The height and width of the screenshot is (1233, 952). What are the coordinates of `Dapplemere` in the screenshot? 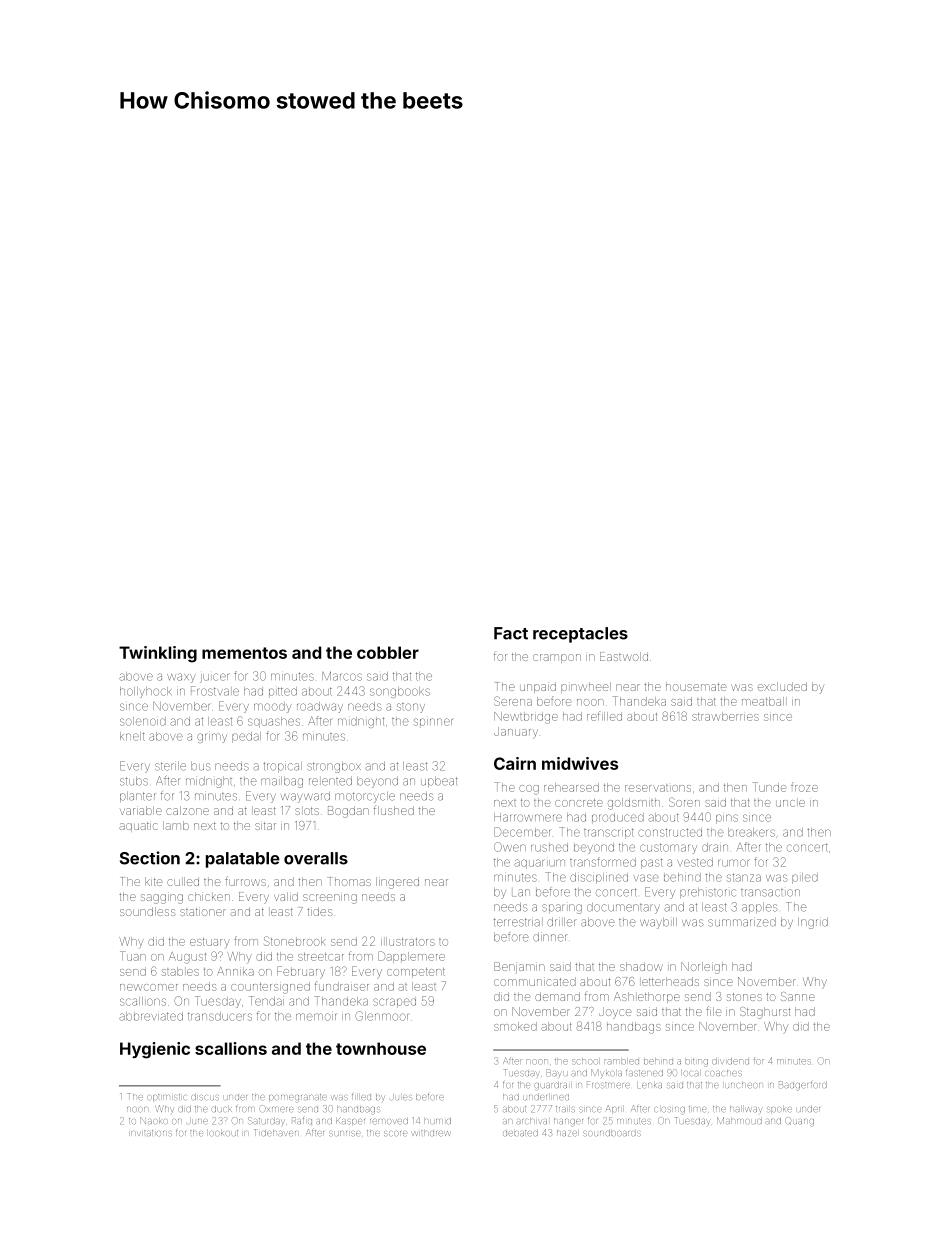 It's located at (411, 957).
